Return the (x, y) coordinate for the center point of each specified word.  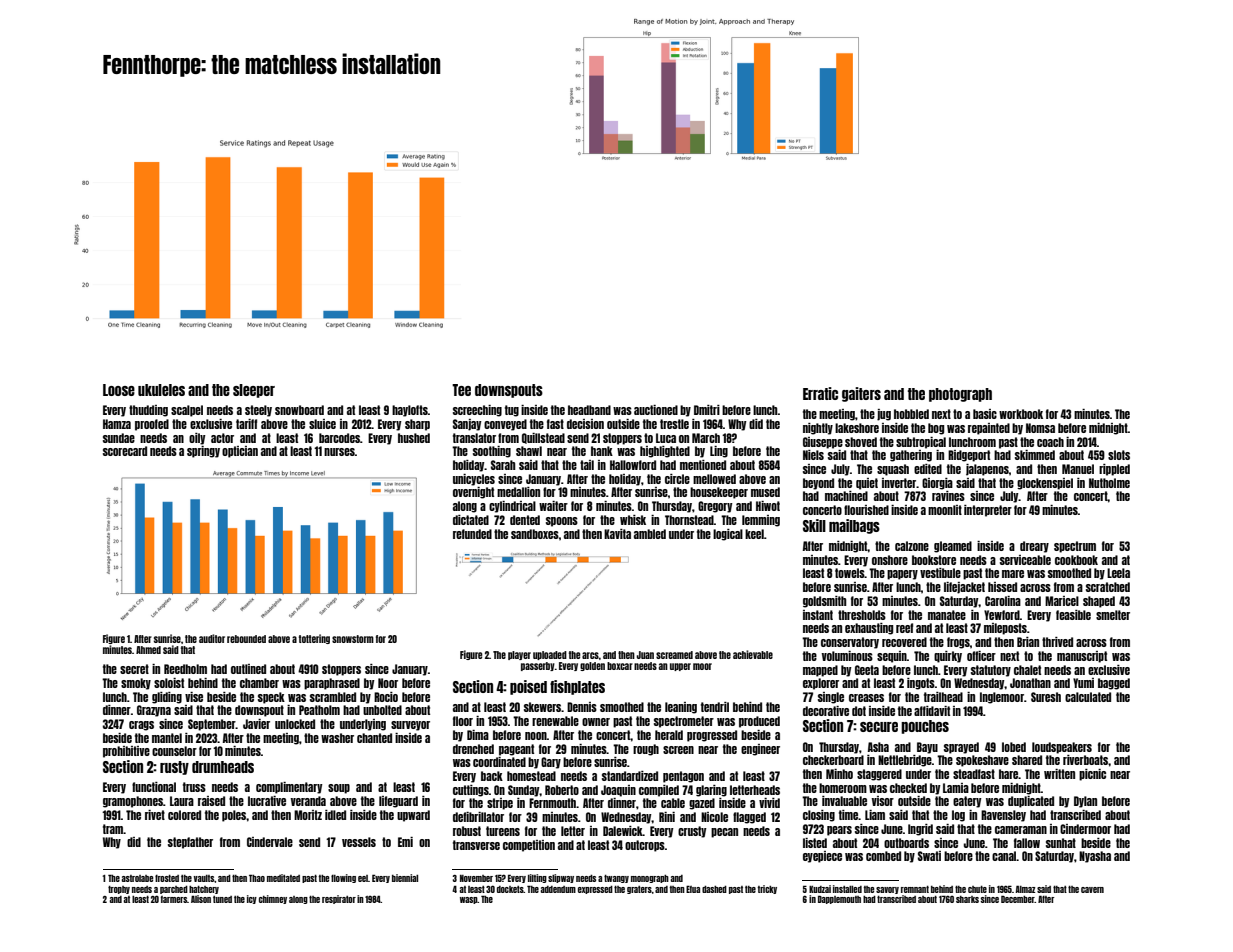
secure (879, 727)
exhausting (869, 629)
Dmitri (707, 410)
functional (154, 787)
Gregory (715, 507)
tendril (715, 707)
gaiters (861, 394)
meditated (283, 878)
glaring (711, 791)
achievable (753, 654)
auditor (212, 638)
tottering (314, 639)
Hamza (117, 424)
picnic (1092, 775)
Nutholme (1109, 483)
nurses (339, 452)
